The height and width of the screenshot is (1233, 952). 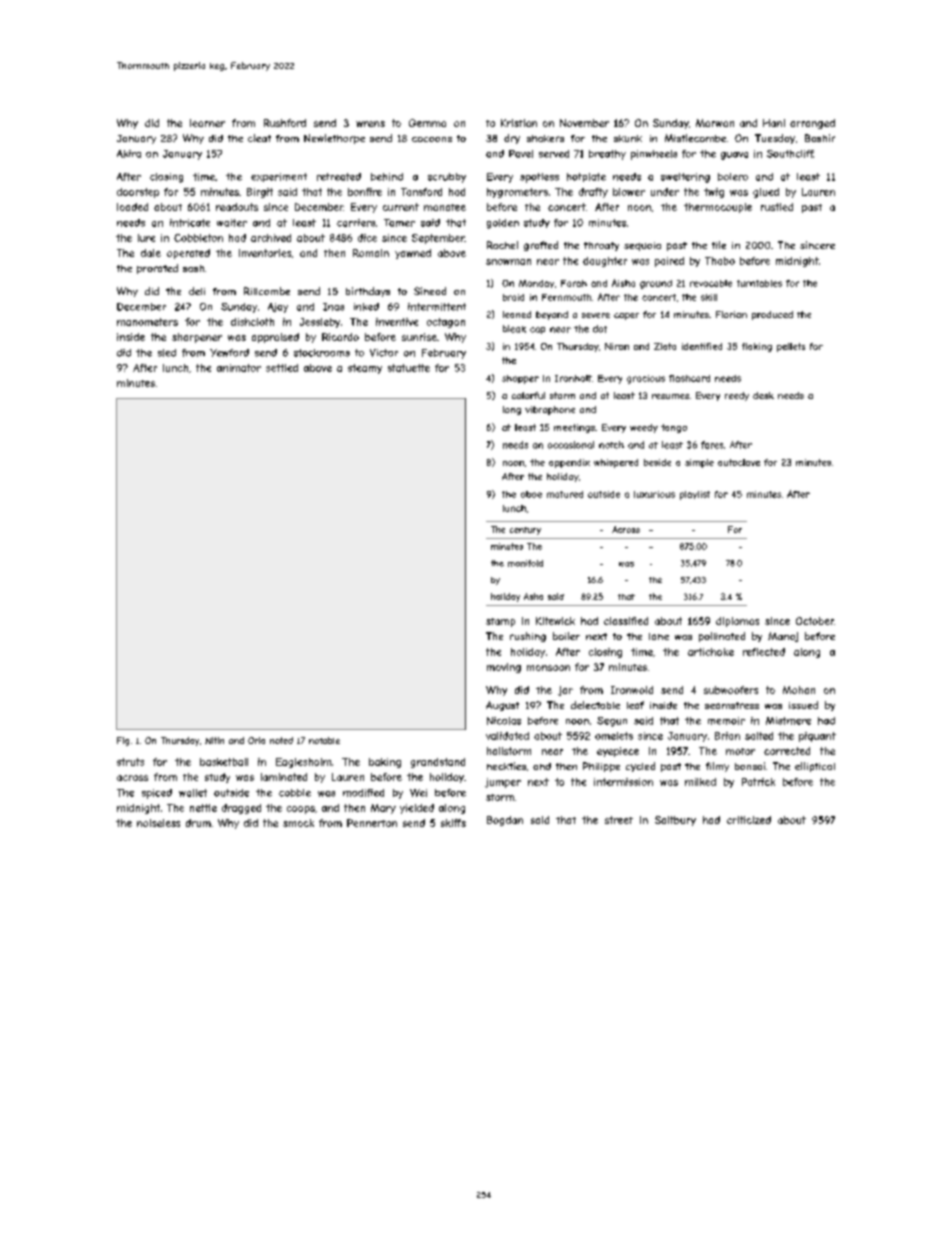 What do you see at coordinates (372, 823) in the screenshot?
I see `Pennerton` at bounding box center [372, 823].
